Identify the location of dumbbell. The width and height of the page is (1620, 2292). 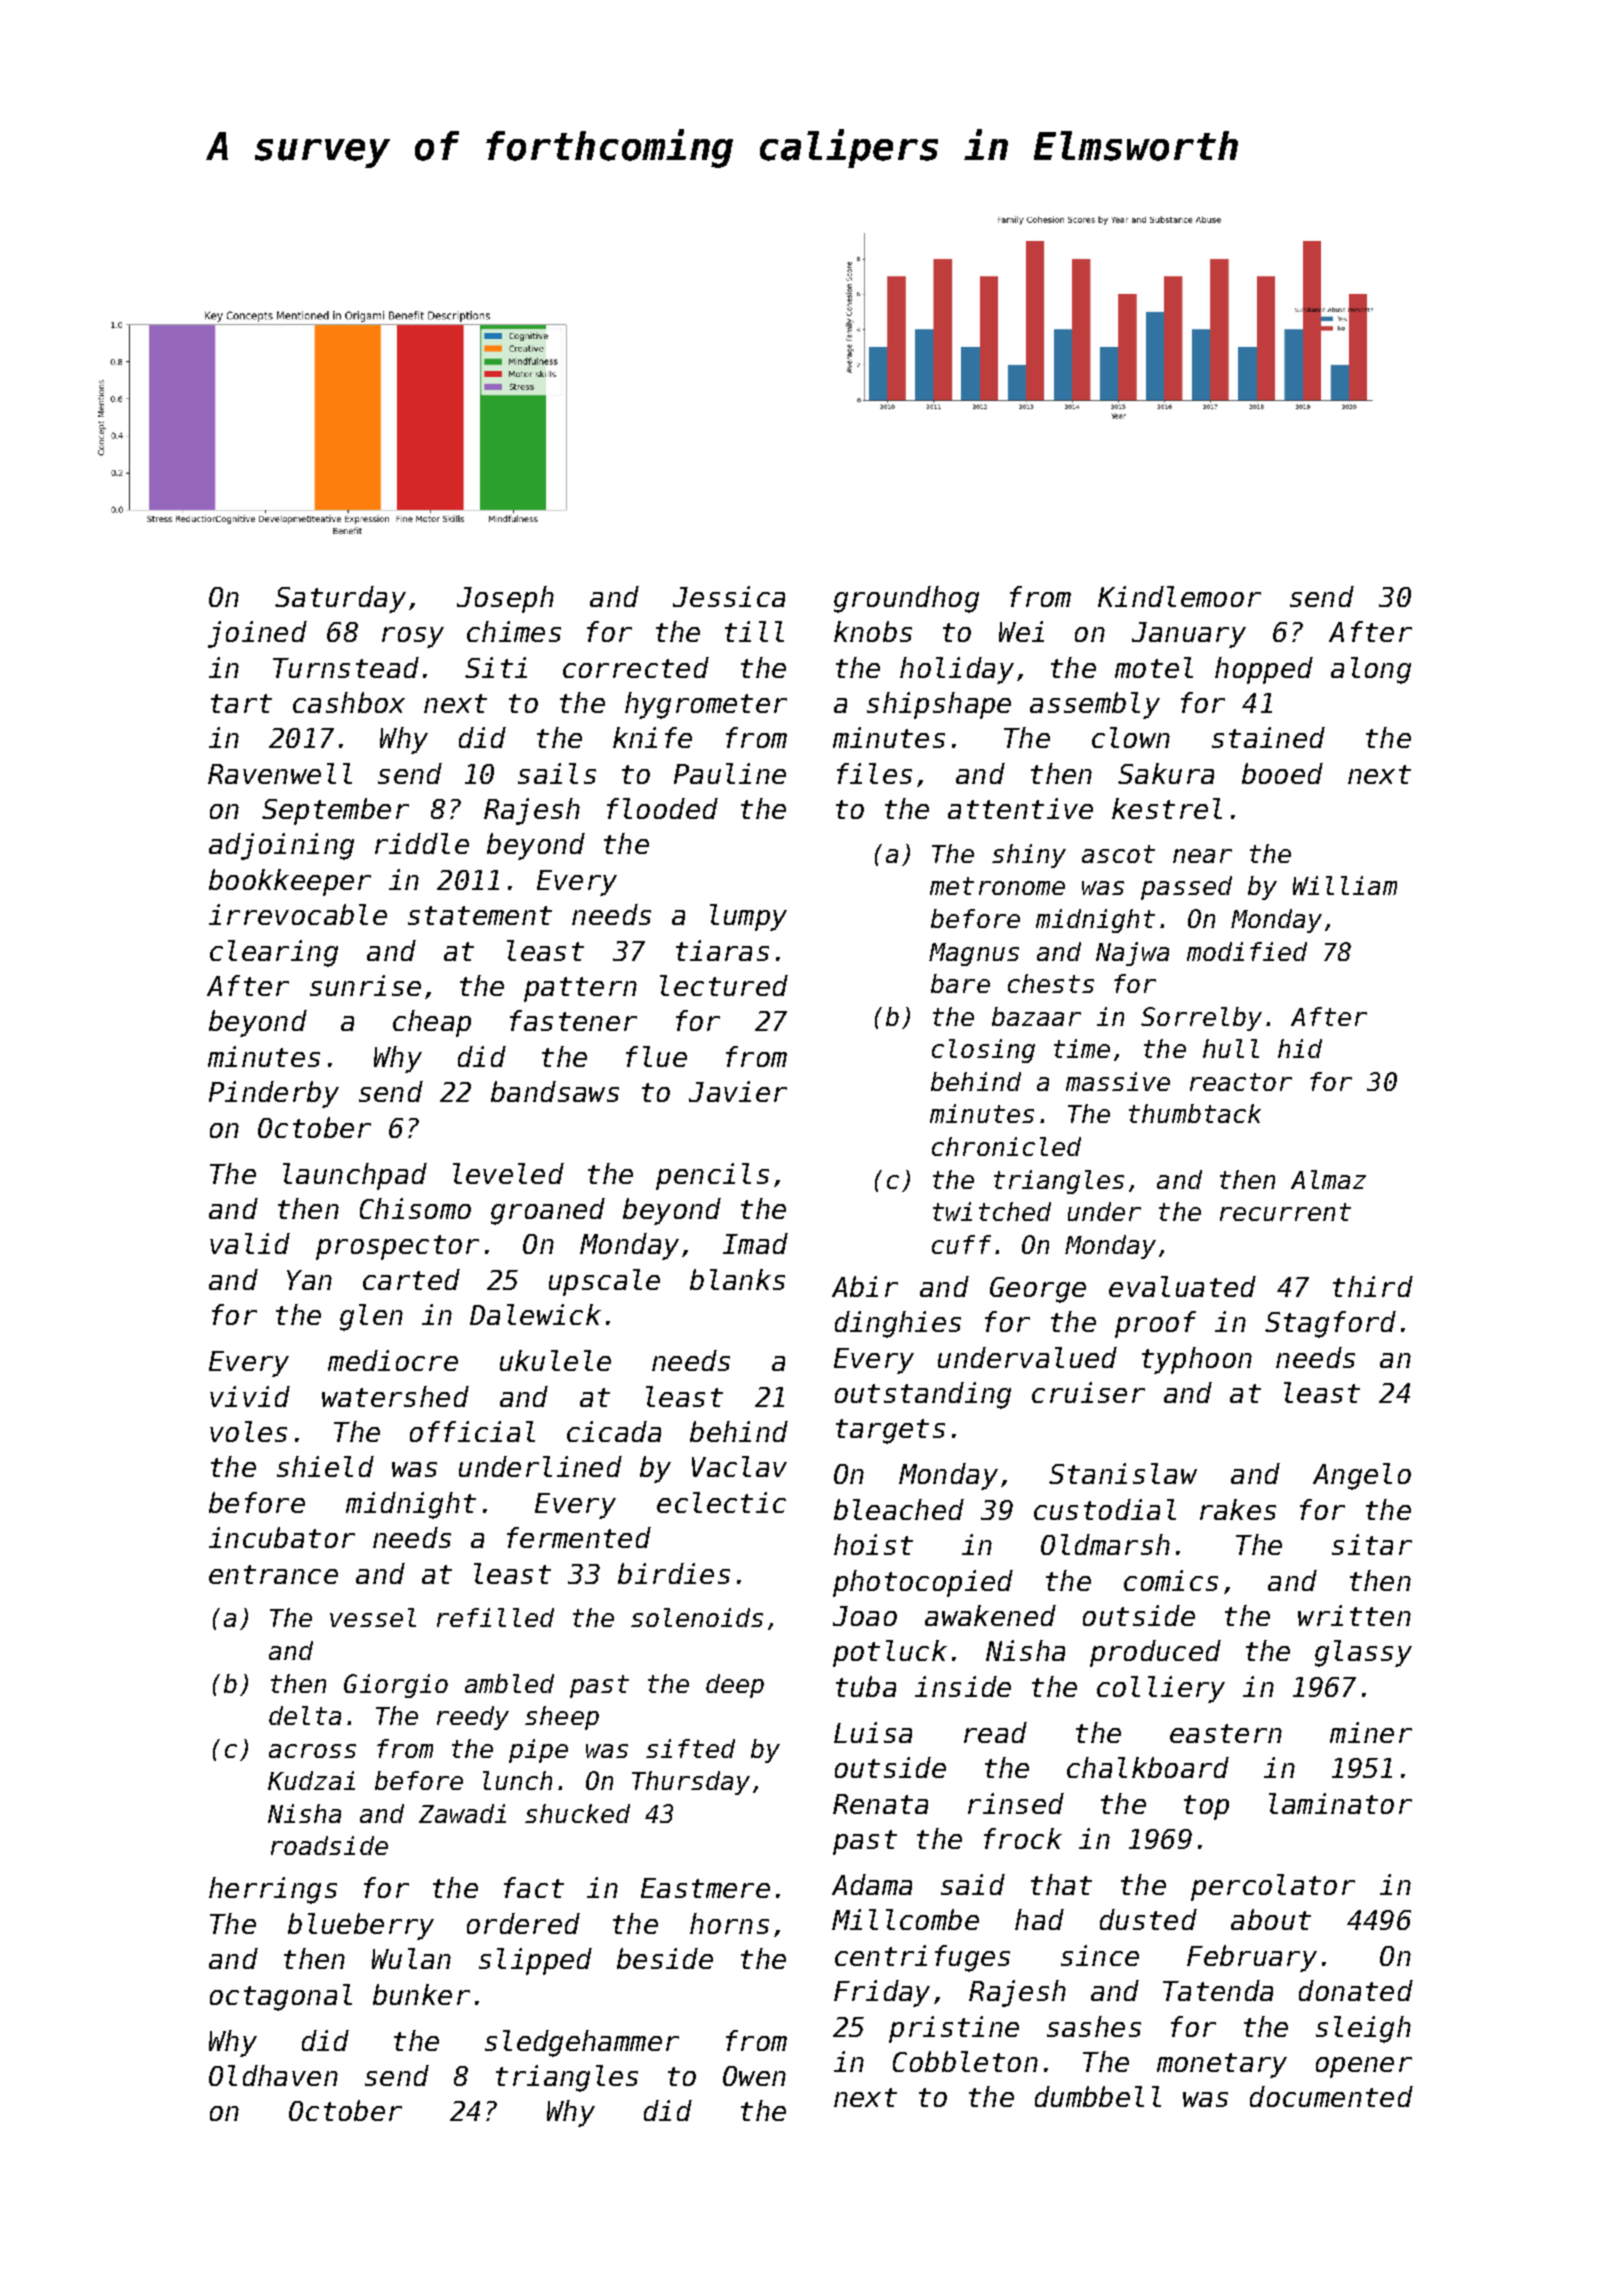
(1098, 2096).
